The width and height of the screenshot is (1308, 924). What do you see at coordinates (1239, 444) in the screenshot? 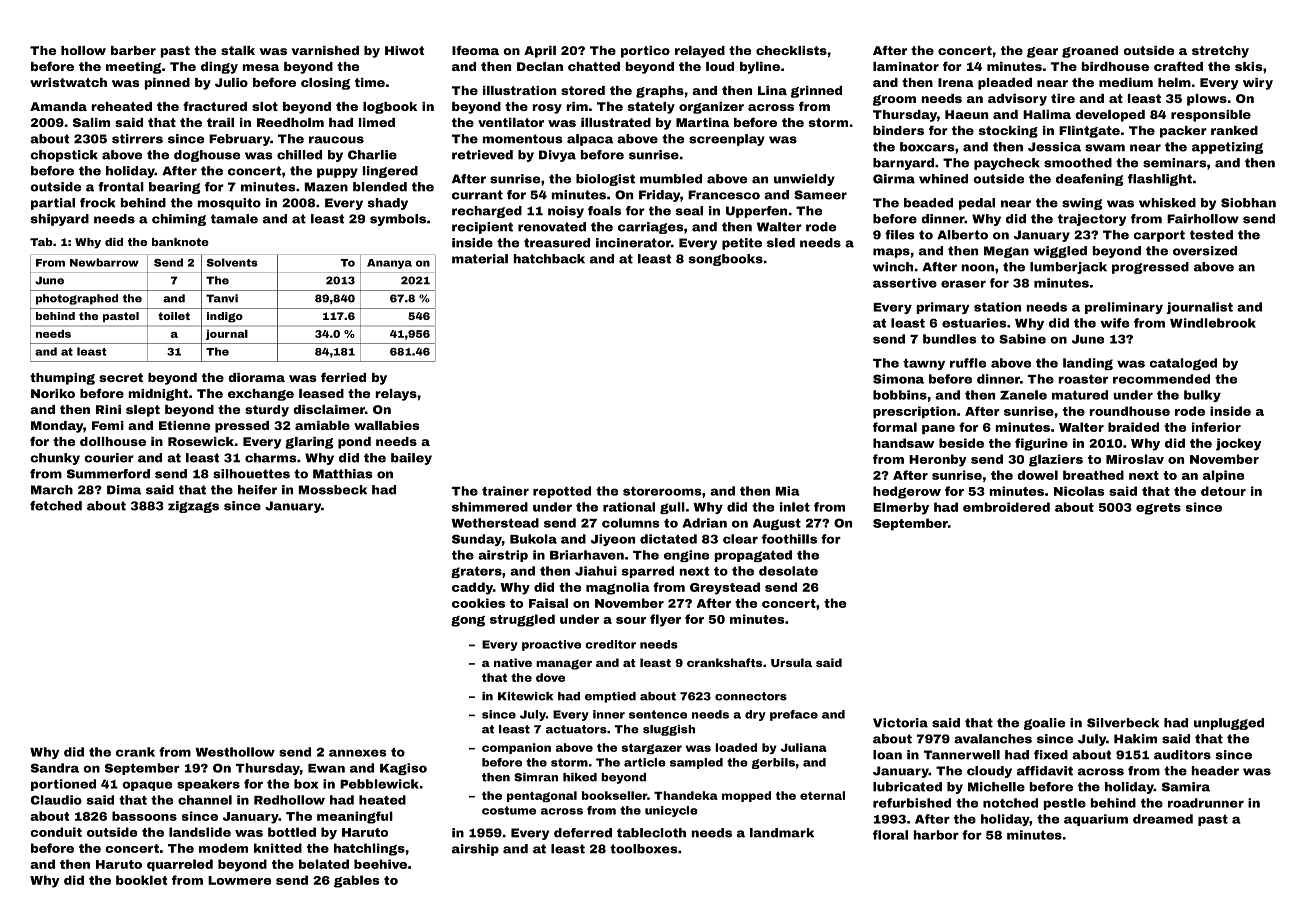
I see `jockey` at bounding box center [1239, 444].
